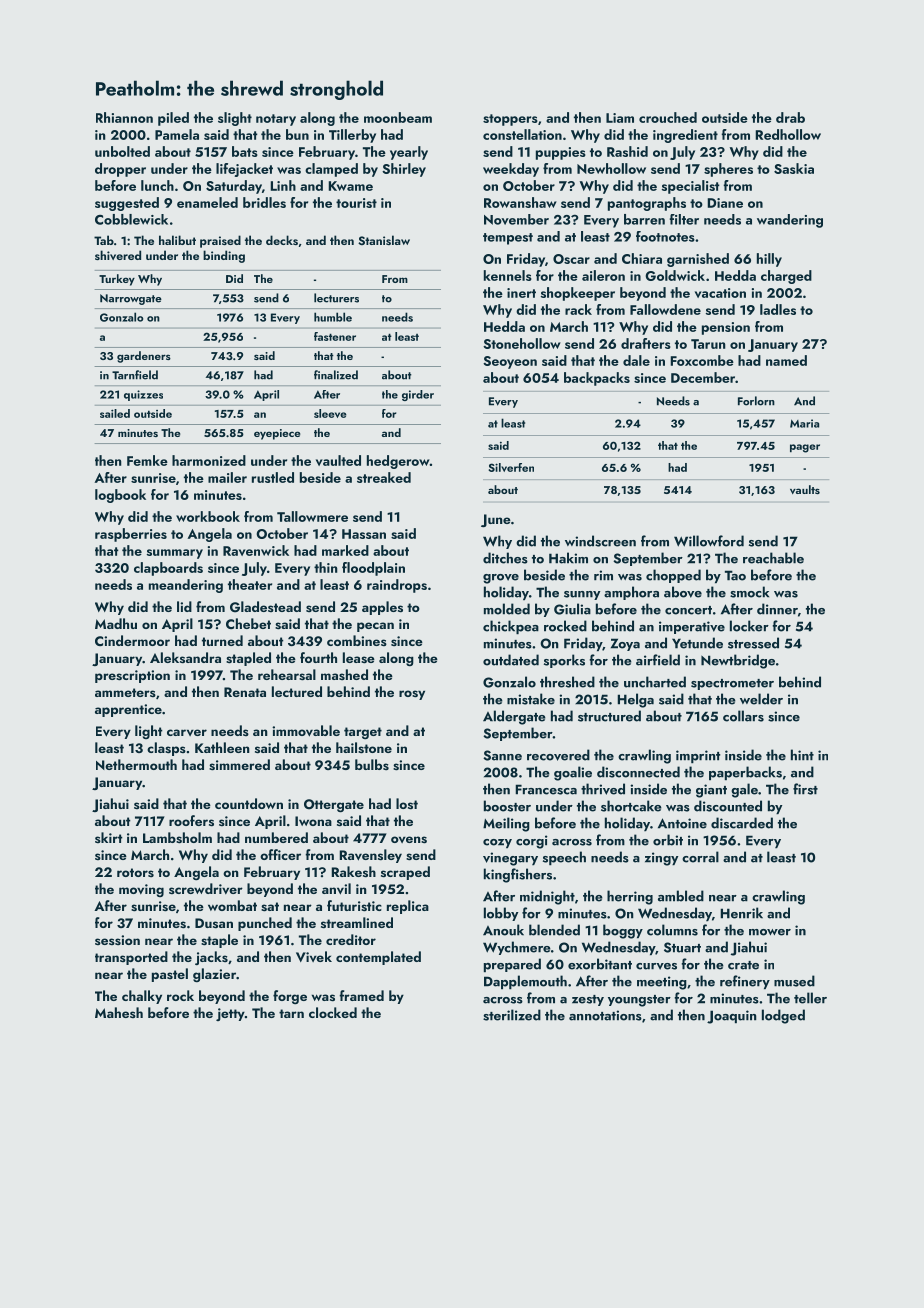 The image size is (924, 1308). What do you see at coordinates (312, 516) in the page?
I see `Tallowmere` at bounding box center [312, 516].
